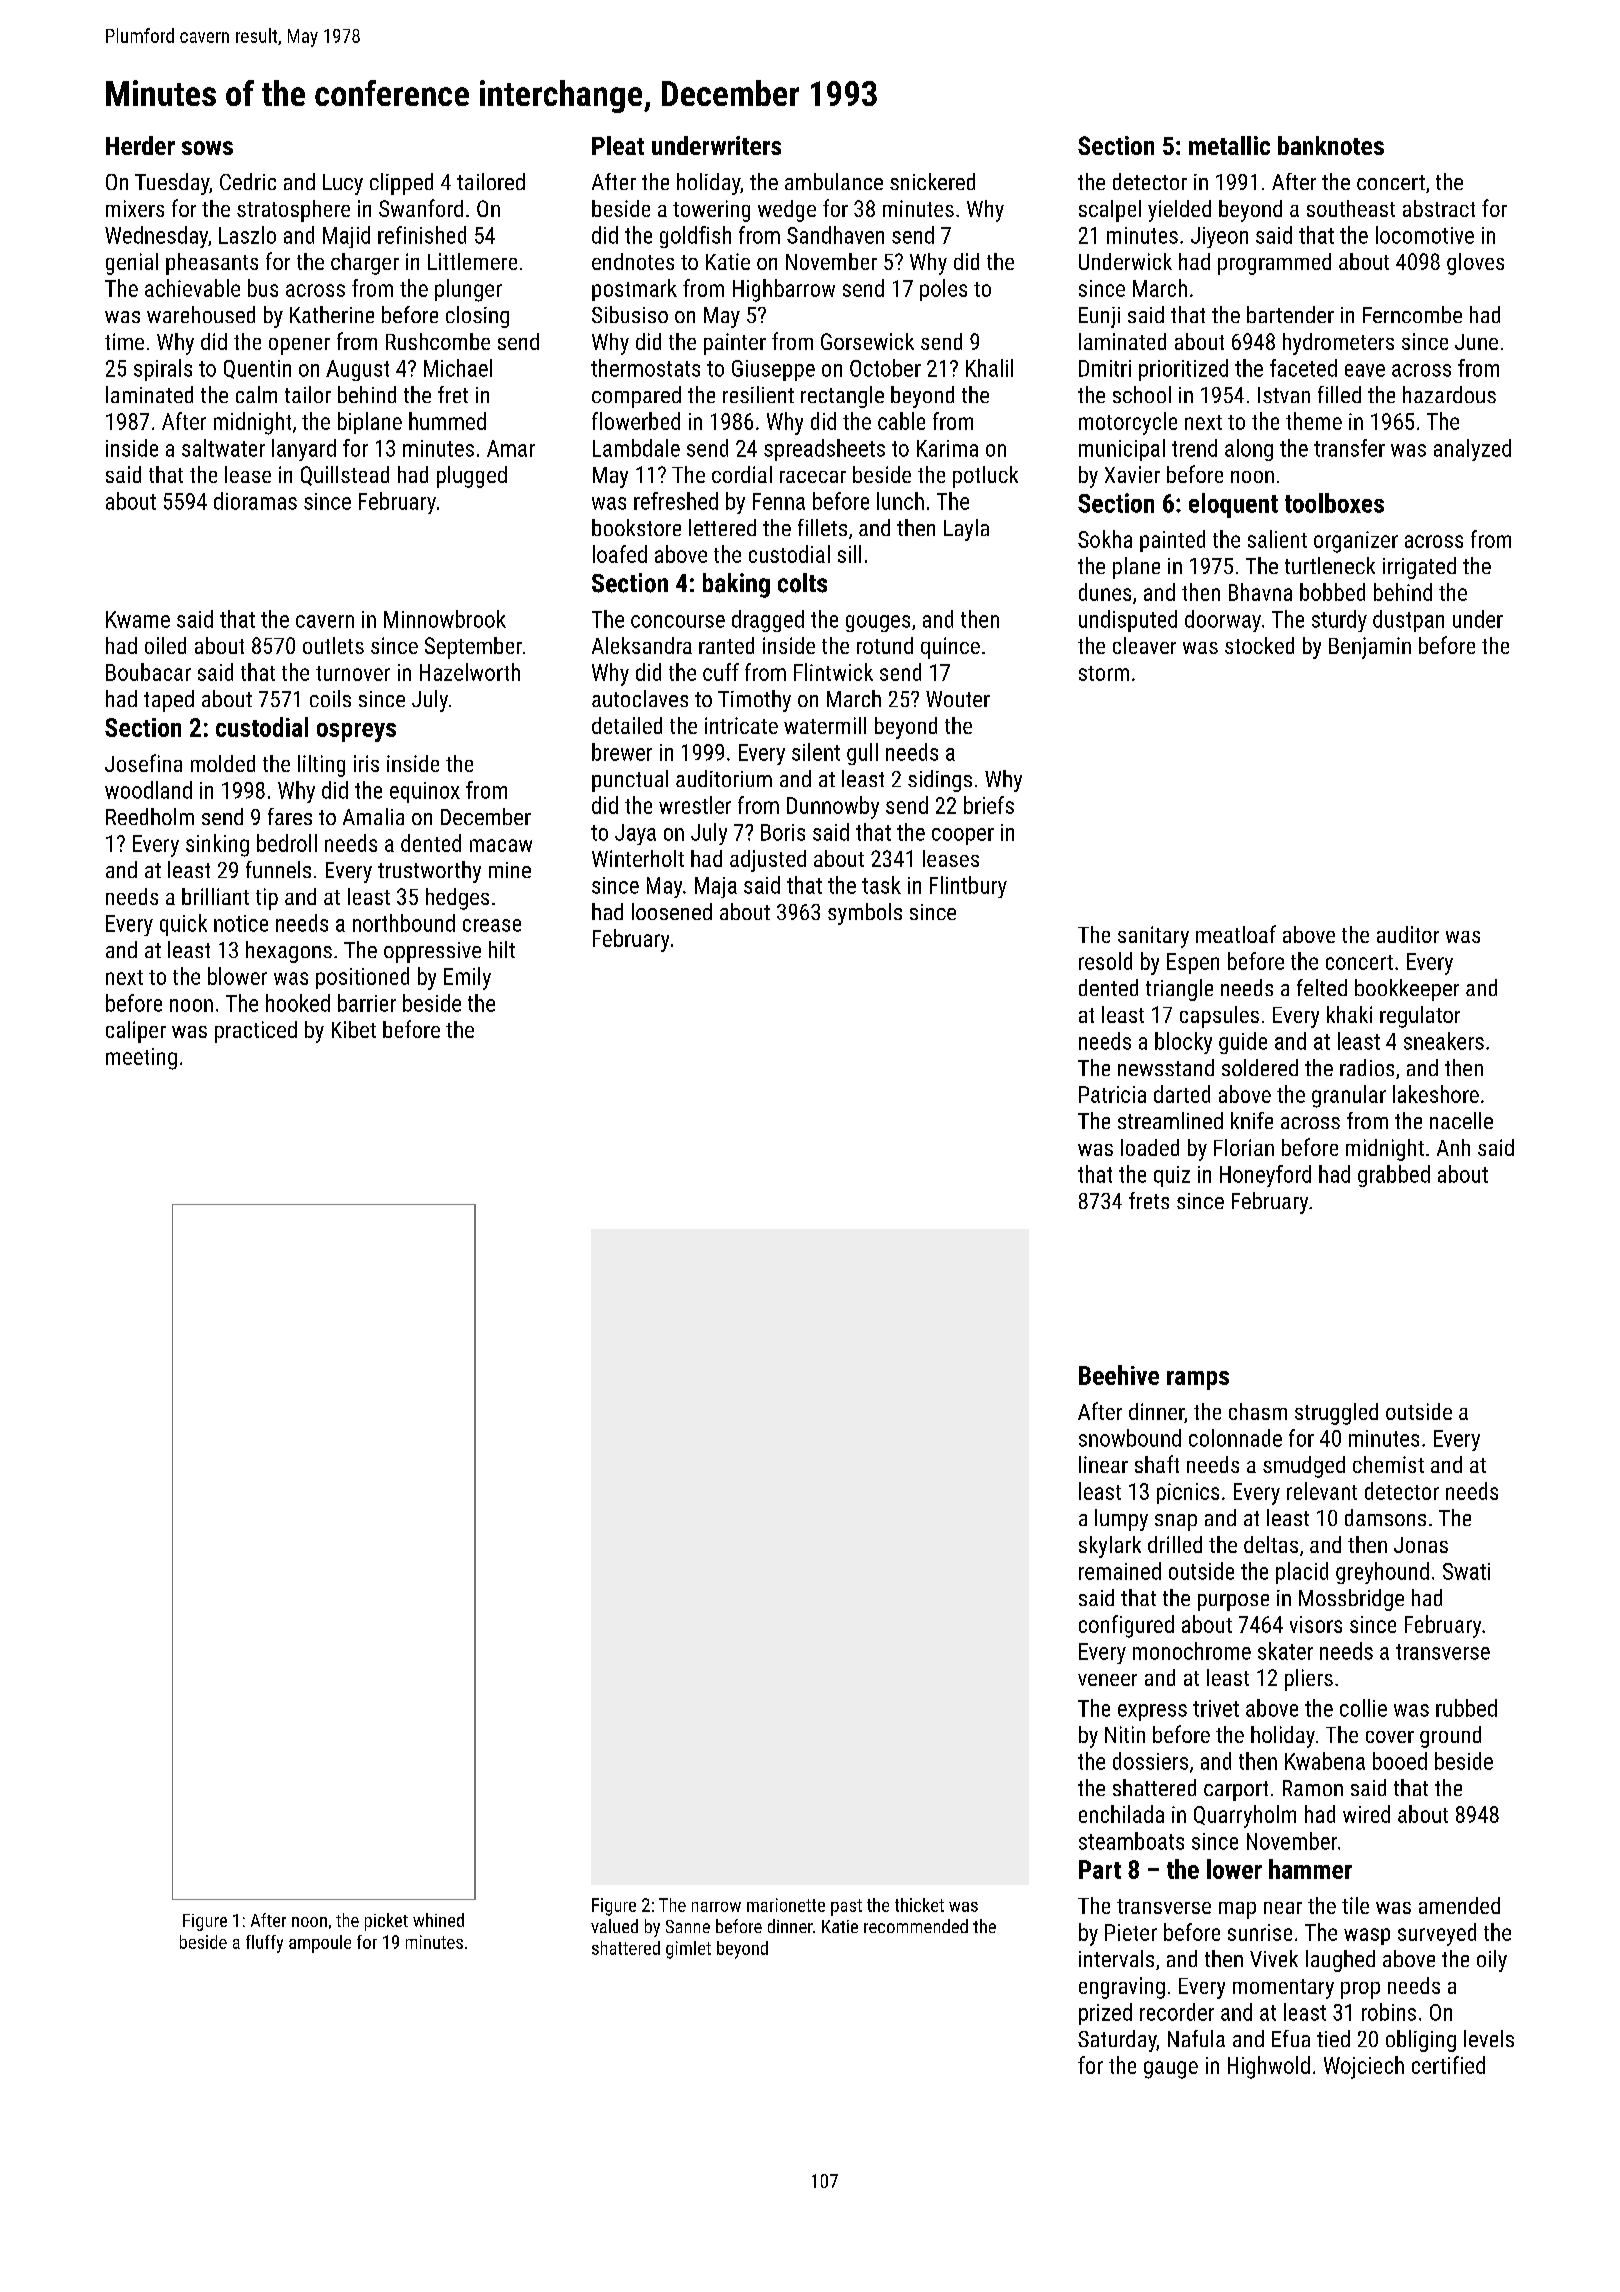  I want to click on Pleat, so click(618, 145).
